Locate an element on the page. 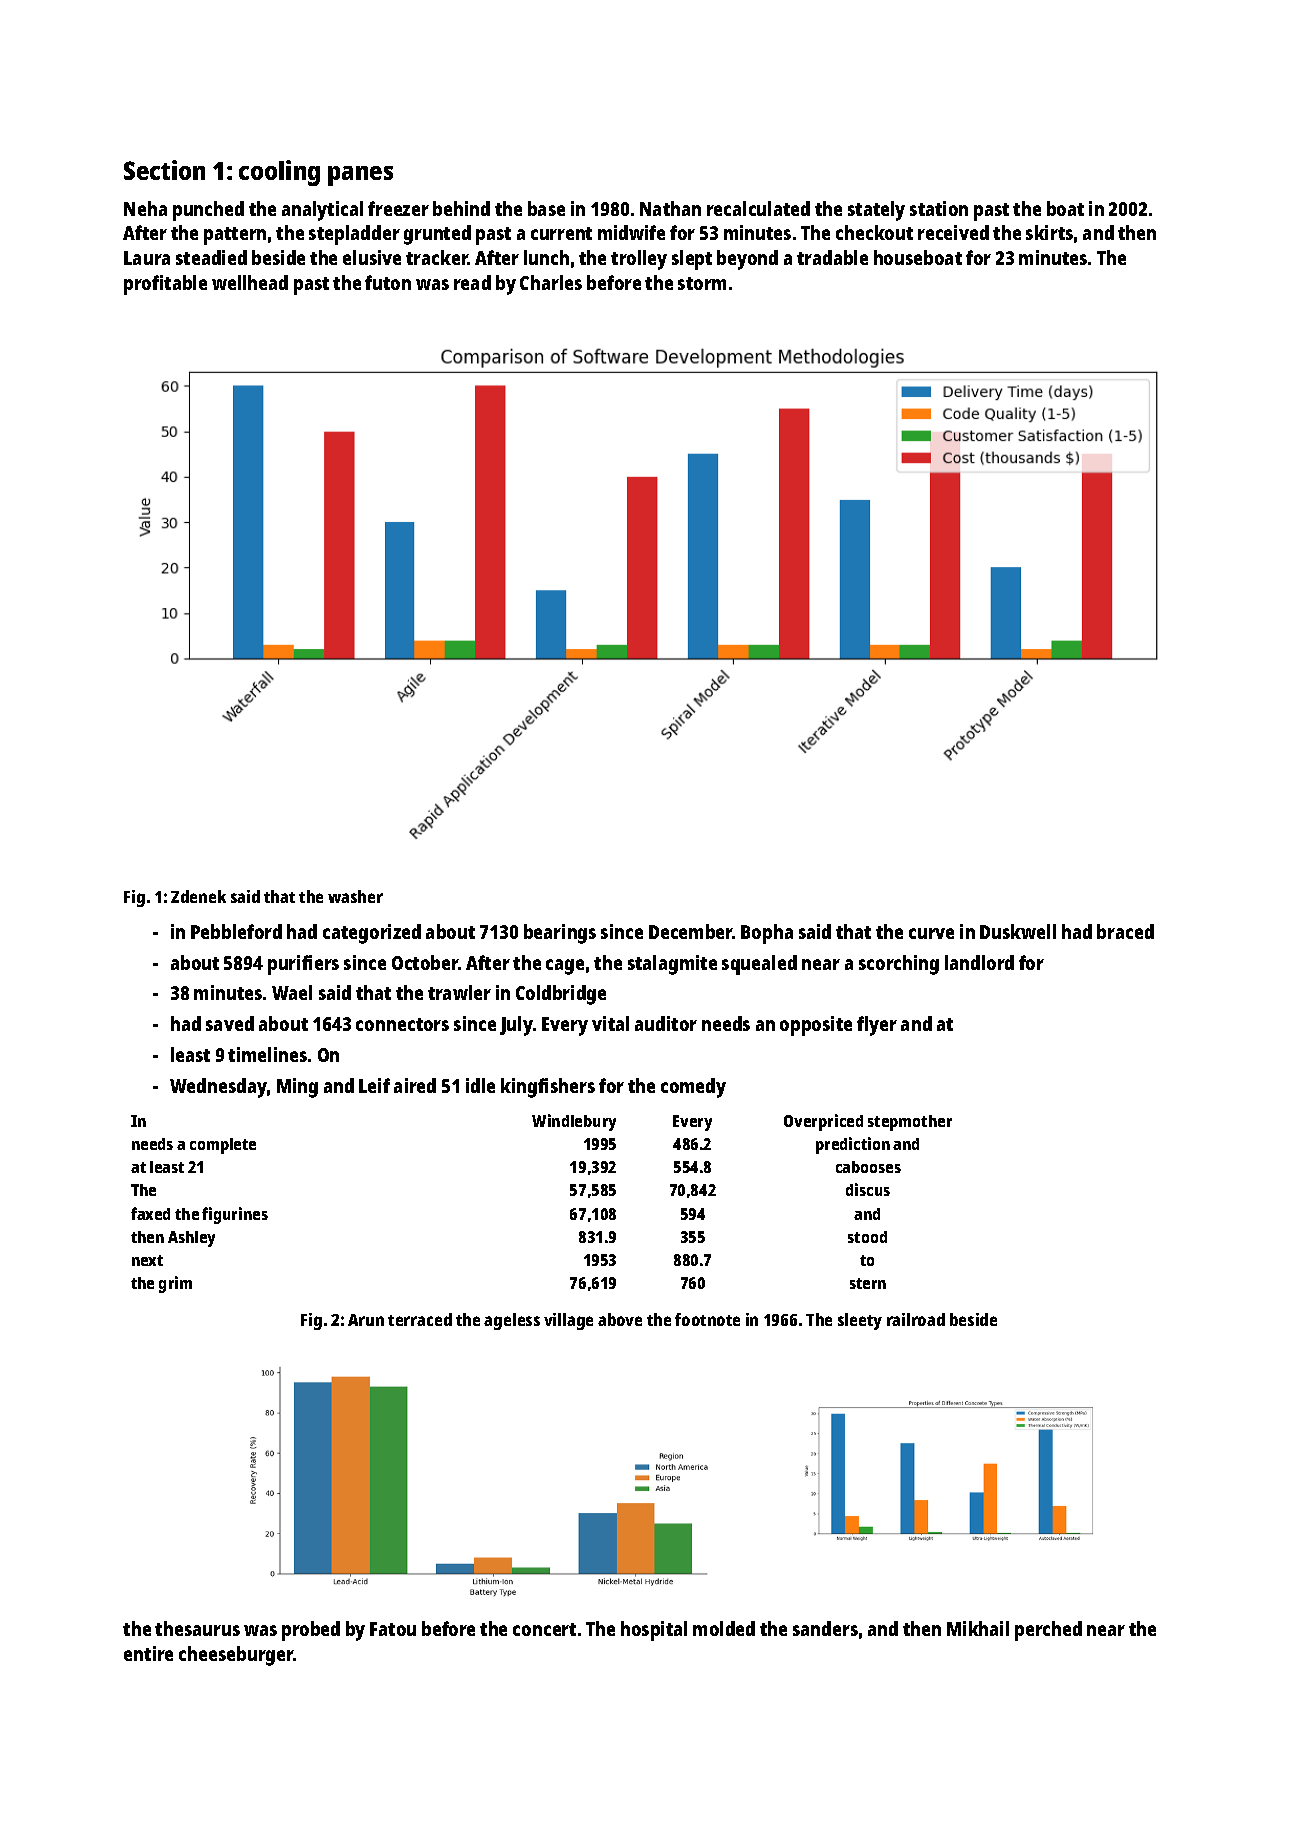 The width and height of the document is (1299, 1837). skirts is located at coordinates (1049, 232).
